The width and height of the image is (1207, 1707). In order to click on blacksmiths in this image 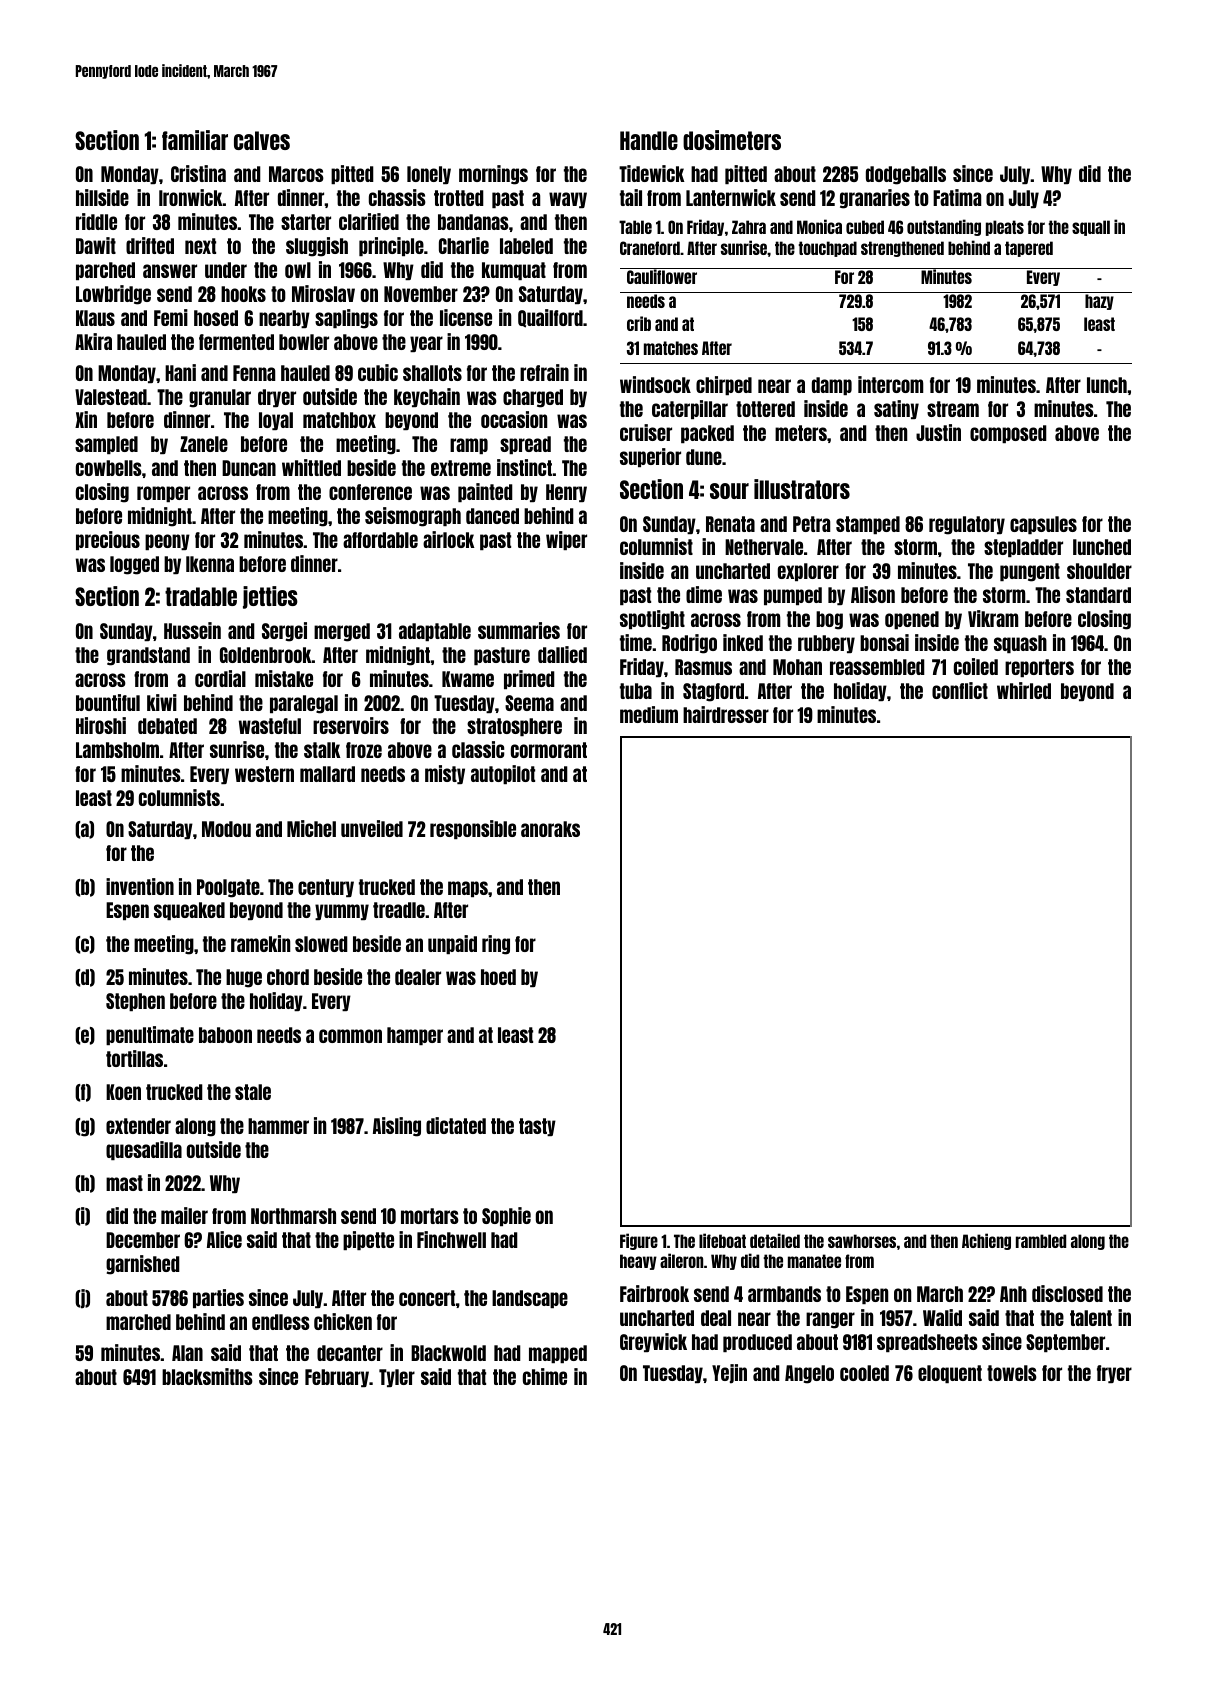, I will do `click(207, 1376)`.
